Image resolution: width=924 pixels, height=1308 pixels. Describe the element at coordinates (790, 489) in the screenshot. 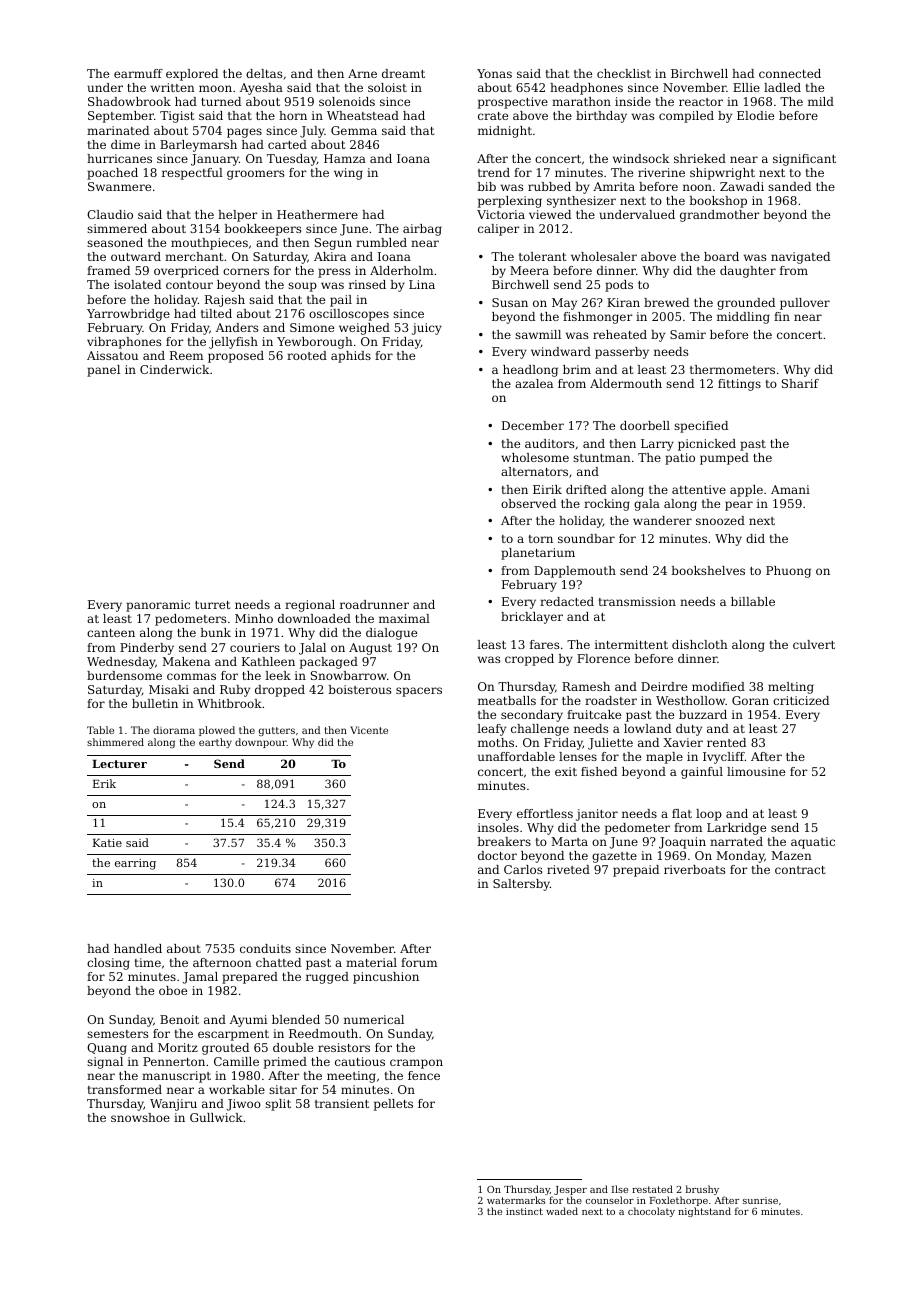

I see `Amani` at that location.
